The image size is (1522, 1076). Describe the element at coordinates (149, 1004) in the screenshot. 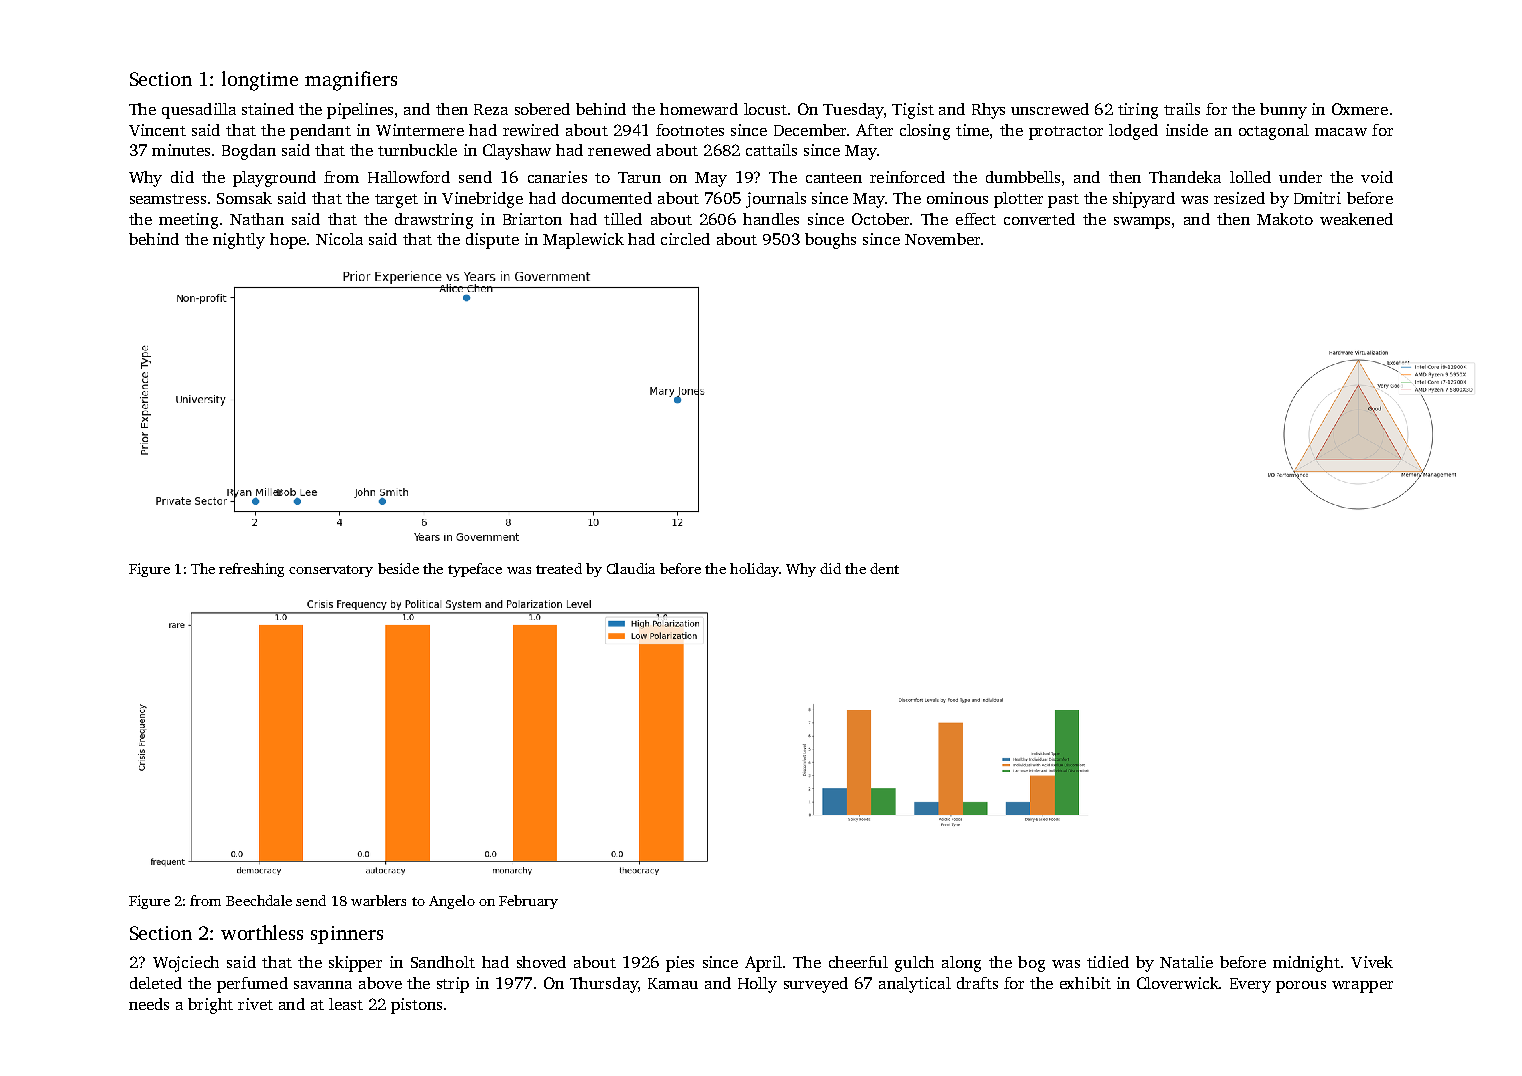

I see `needs` at that location.
